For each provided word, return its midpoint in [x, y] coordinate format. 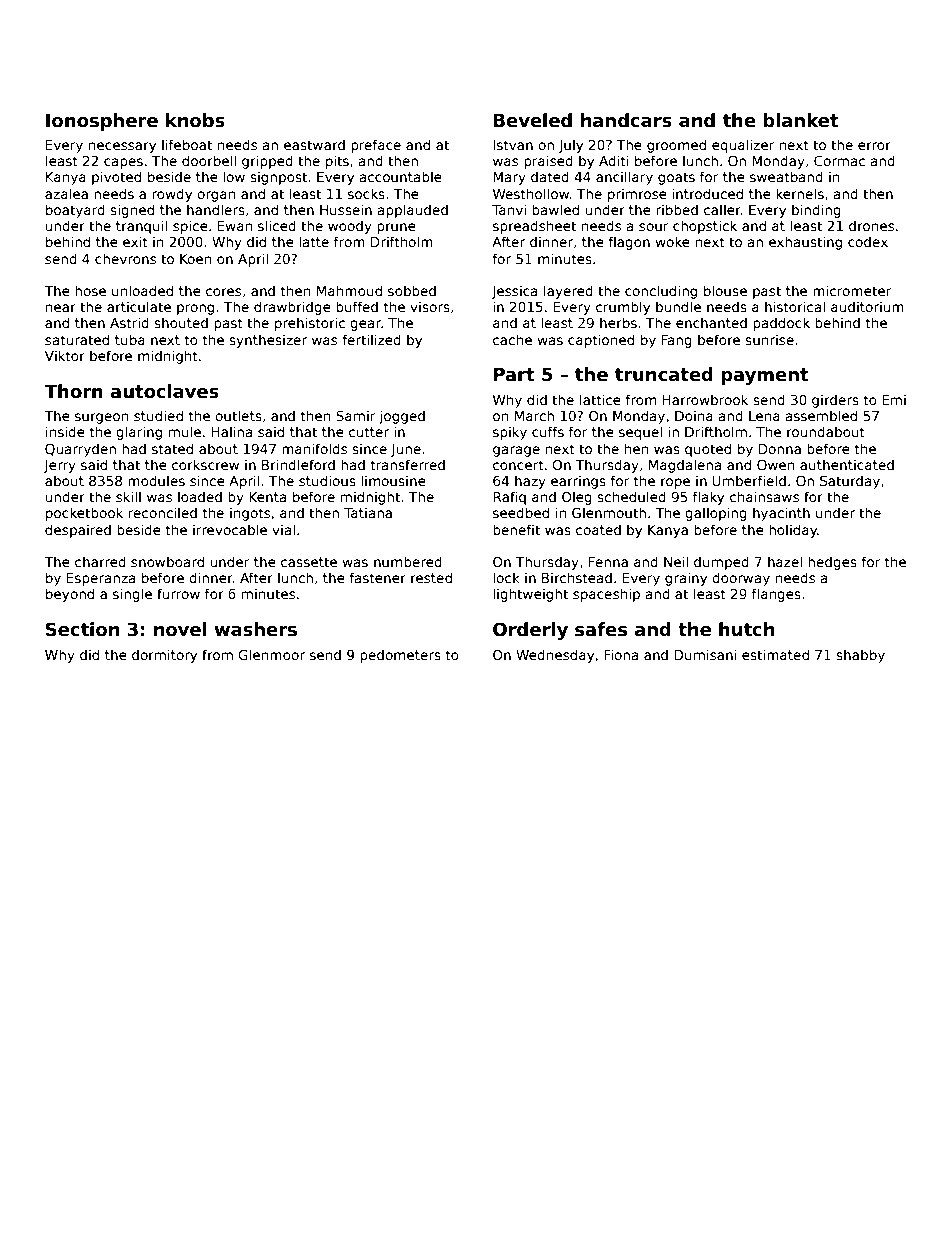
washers [255, 629]
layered [568, 292]
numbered [408, 561]
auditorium [867, 306]
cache [512, 339]
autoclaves [164, 391]
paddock [781, 324]
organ [216, 196]
